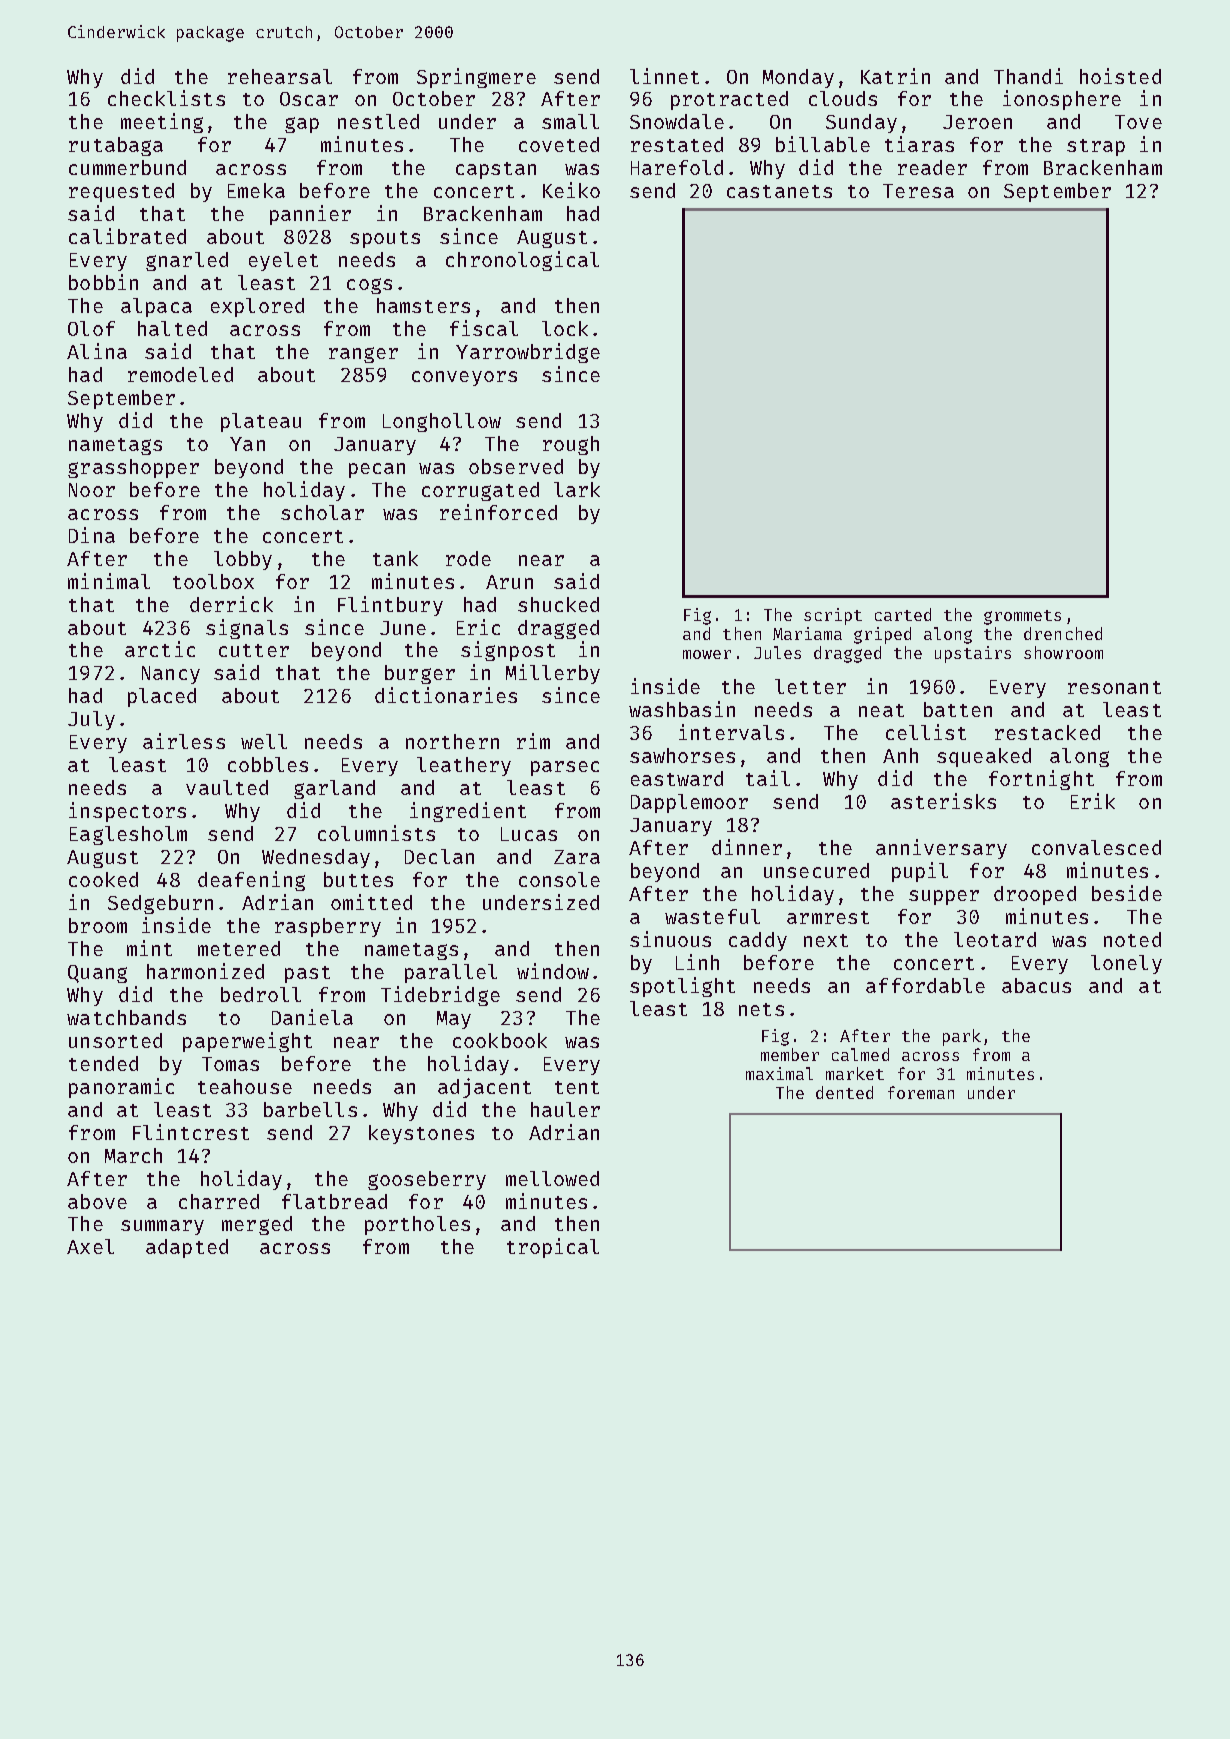  What do you see at coordinates (921, 1092) in the screenshot?
I see `foreman` at bounding box center [921, 1092].
